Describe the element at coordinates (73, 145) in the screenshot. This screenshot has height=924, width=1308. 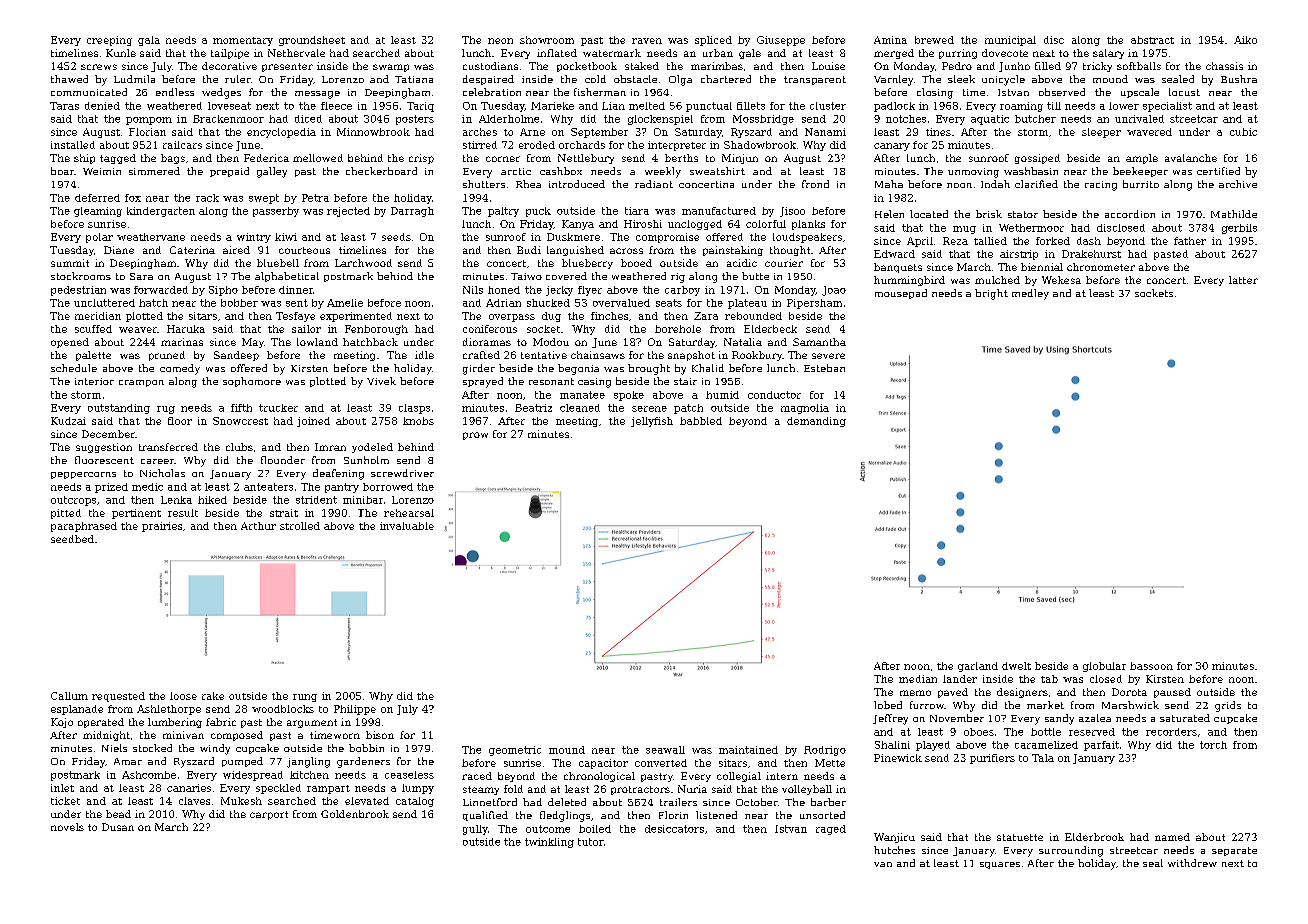
I see `installed` at that location.
